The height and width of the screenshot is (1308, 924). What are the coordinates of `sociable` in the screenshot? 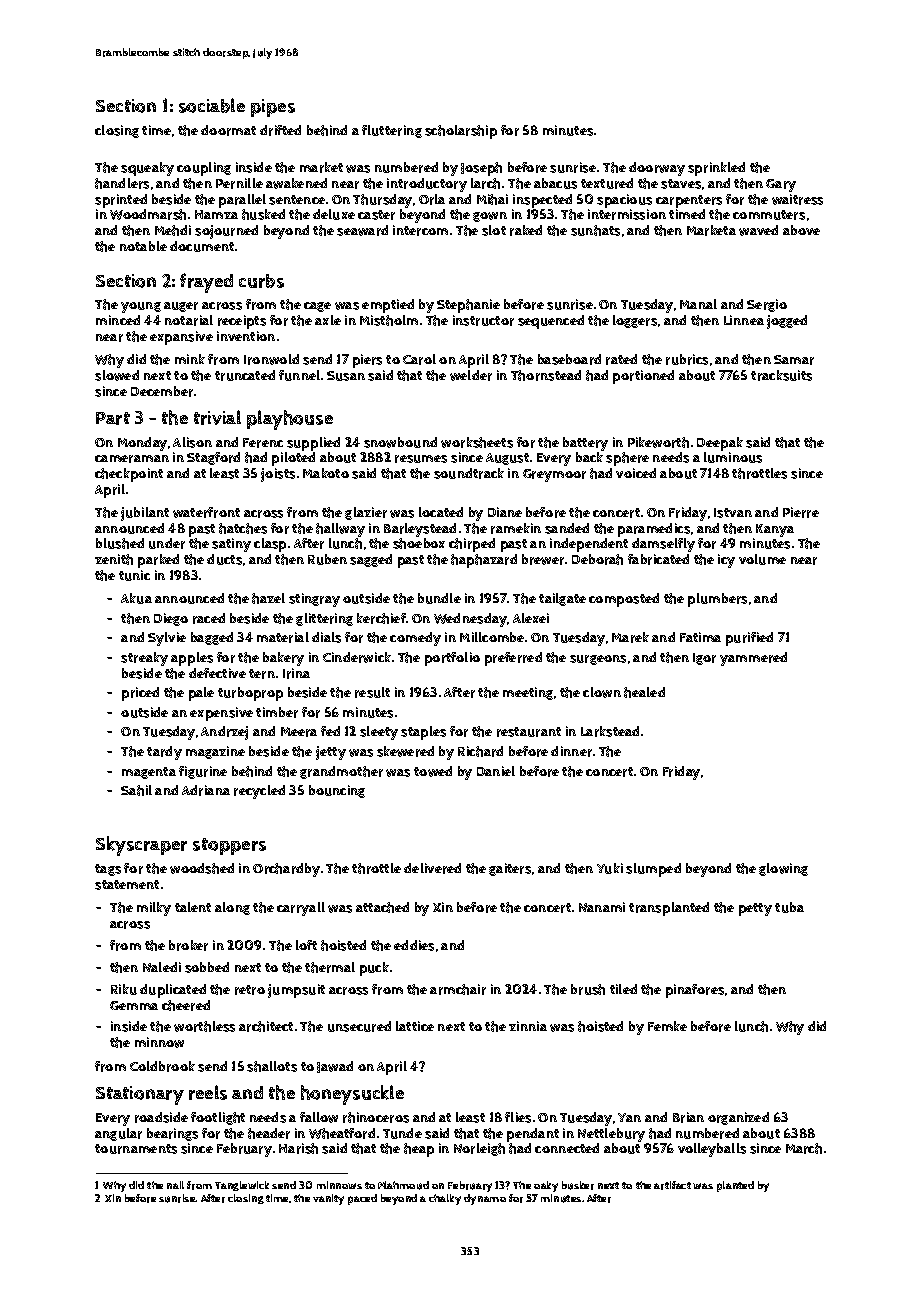 It's located at (212, 105).
